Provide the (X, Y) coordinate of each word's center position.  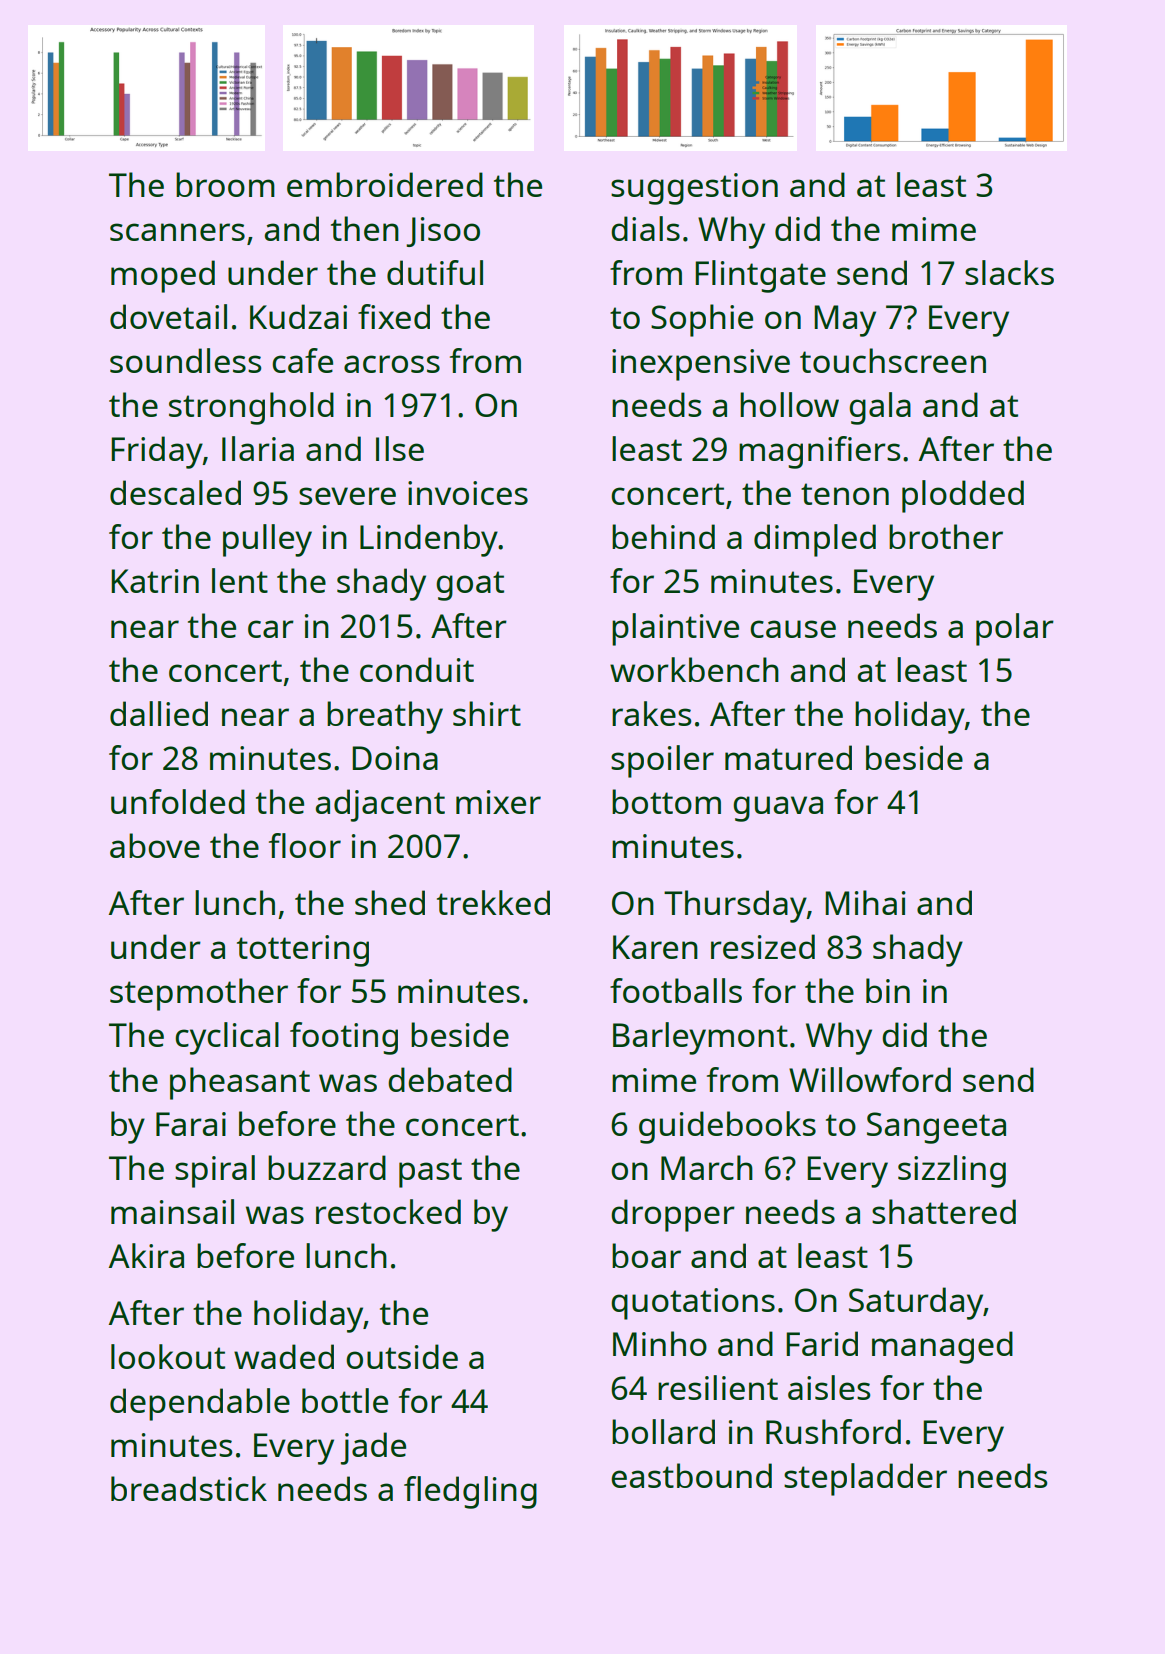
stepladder (865, 1479)
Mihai (865, 902)
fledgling (470, 1492)
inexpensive (701, 365)
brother (946, 536)
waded (284, 1356)
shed (390, 902)
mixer (498, 802)
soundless (185, 360)
